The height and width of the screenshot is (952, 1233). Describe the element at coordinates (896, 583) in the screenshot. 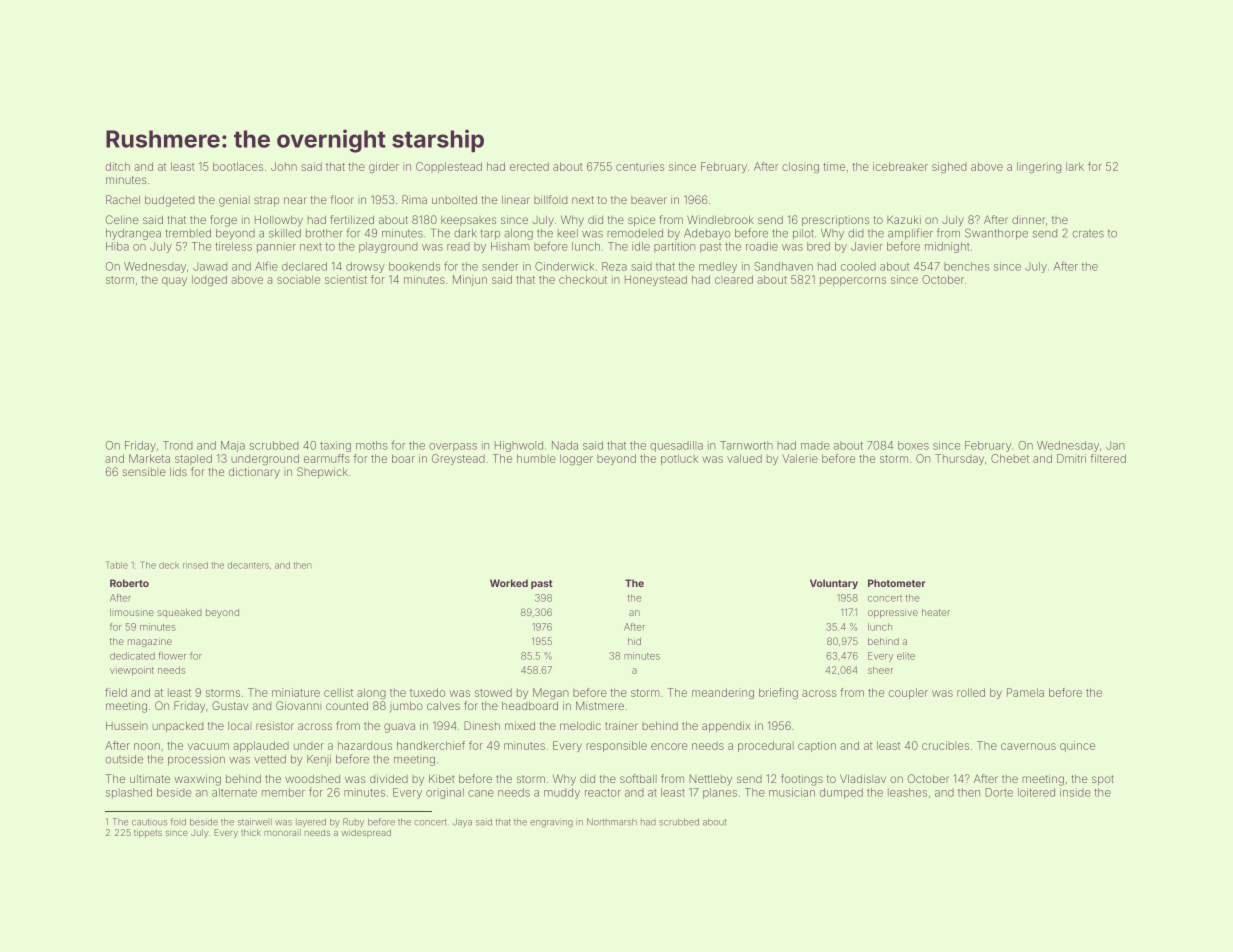

I see `Photometer` at that location.
